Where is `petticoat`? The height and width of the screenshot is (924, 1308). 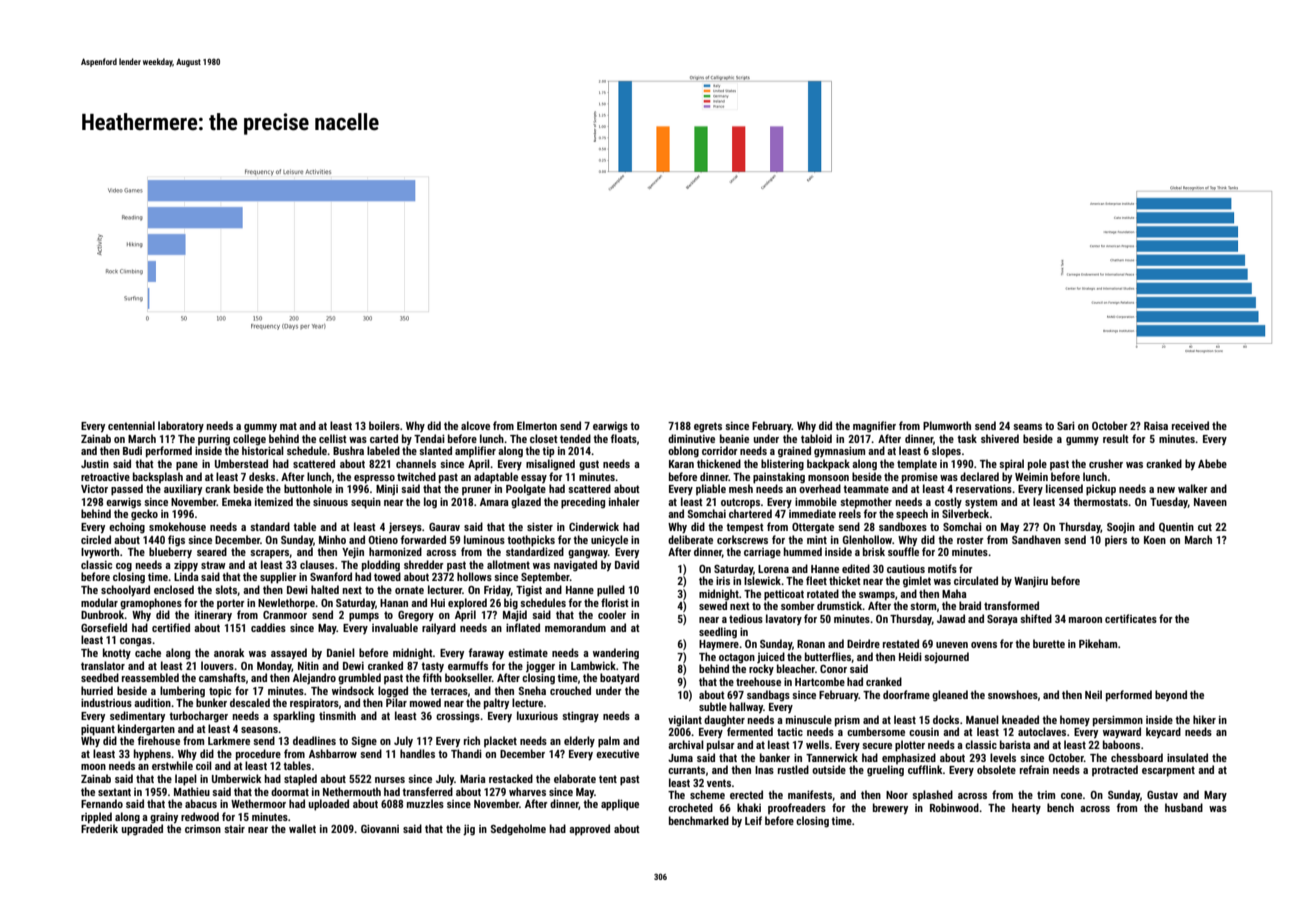 petticoat is located at coordinates (784, 595).
